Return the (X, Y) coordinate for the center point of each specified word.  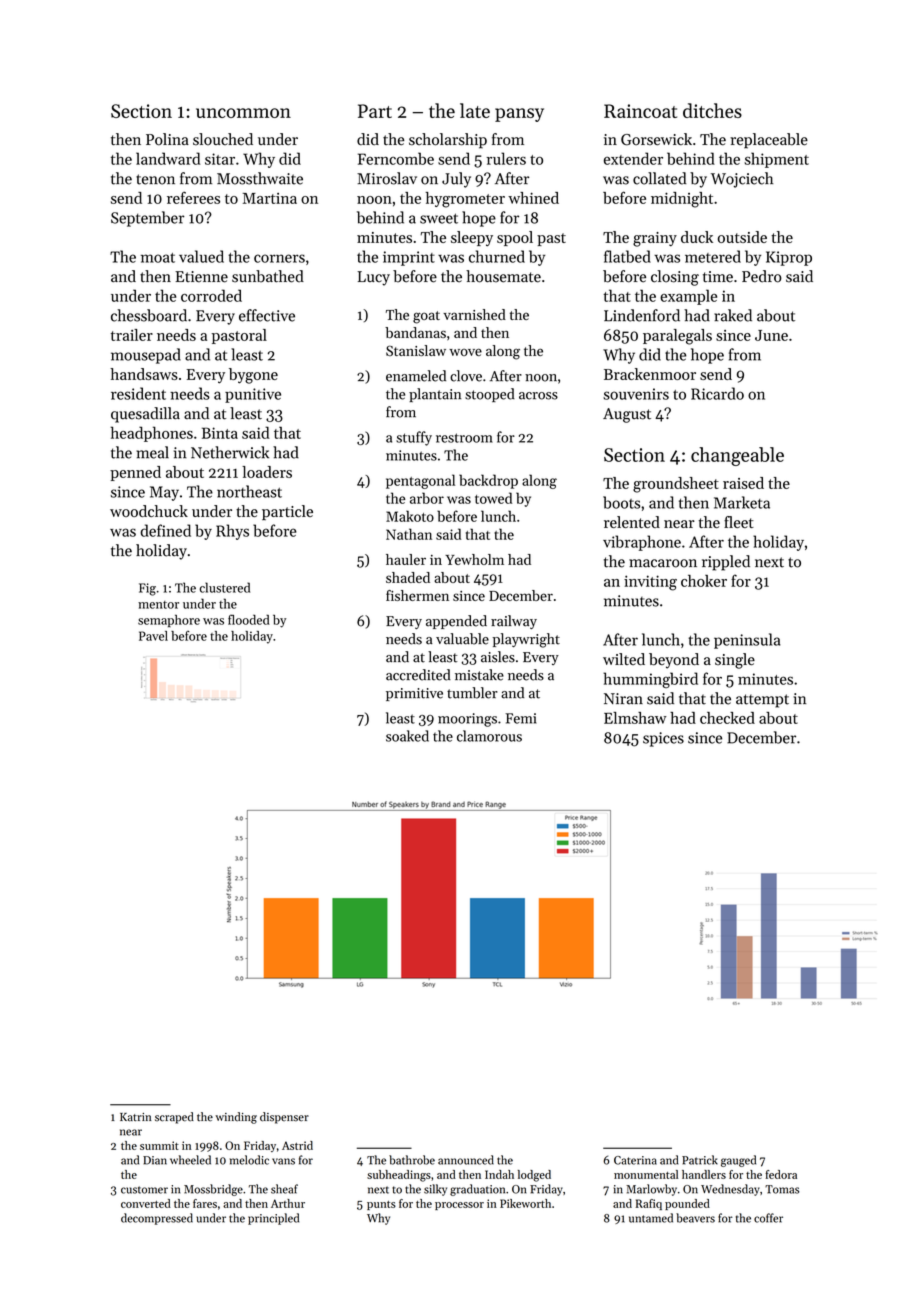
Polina (167, 139)
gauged (738, 1161)
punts (381, 1205)
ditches (712, 110)
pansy (519, 115)
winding (236, 1118)
